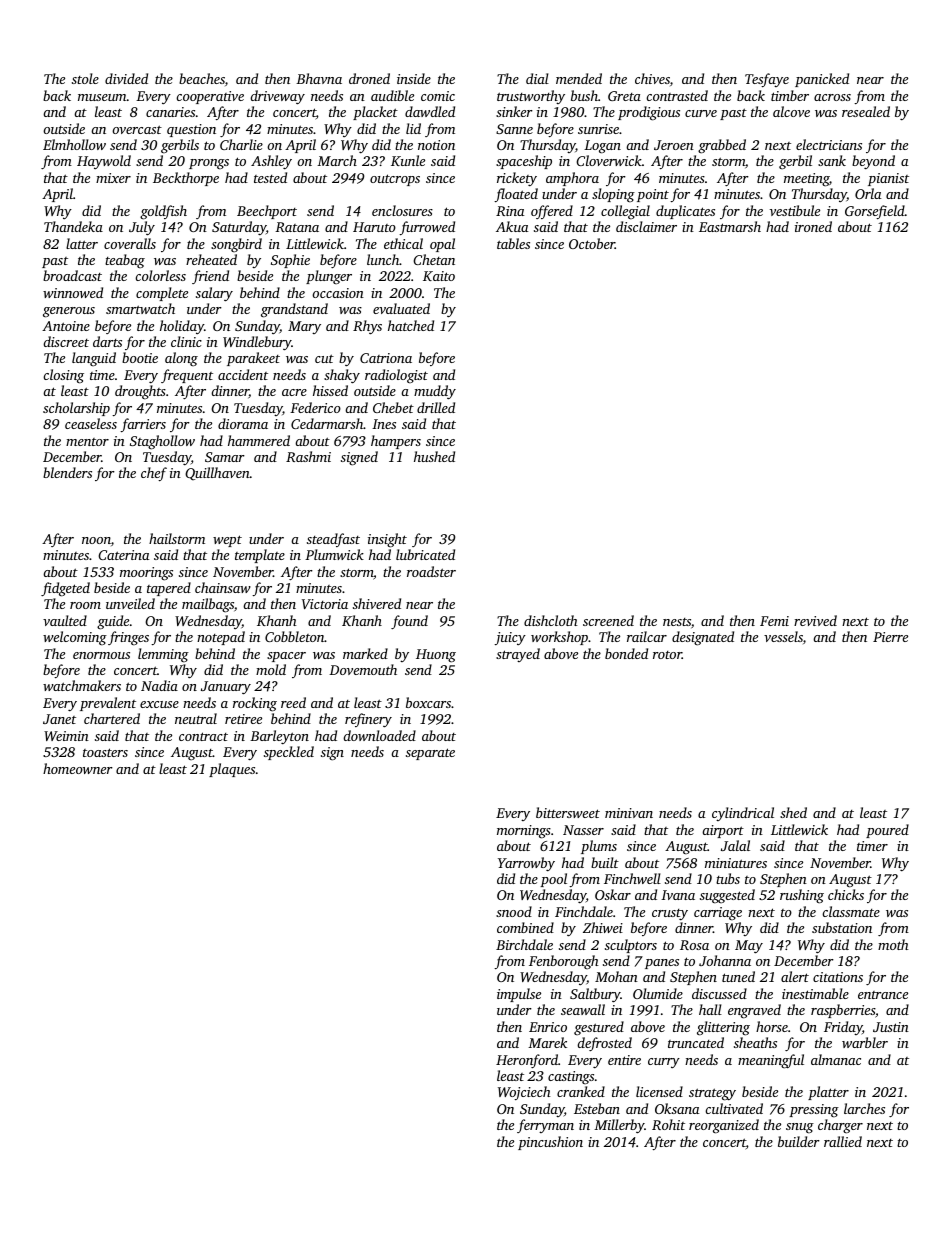  I want to click on mended, so click(579, 78).
